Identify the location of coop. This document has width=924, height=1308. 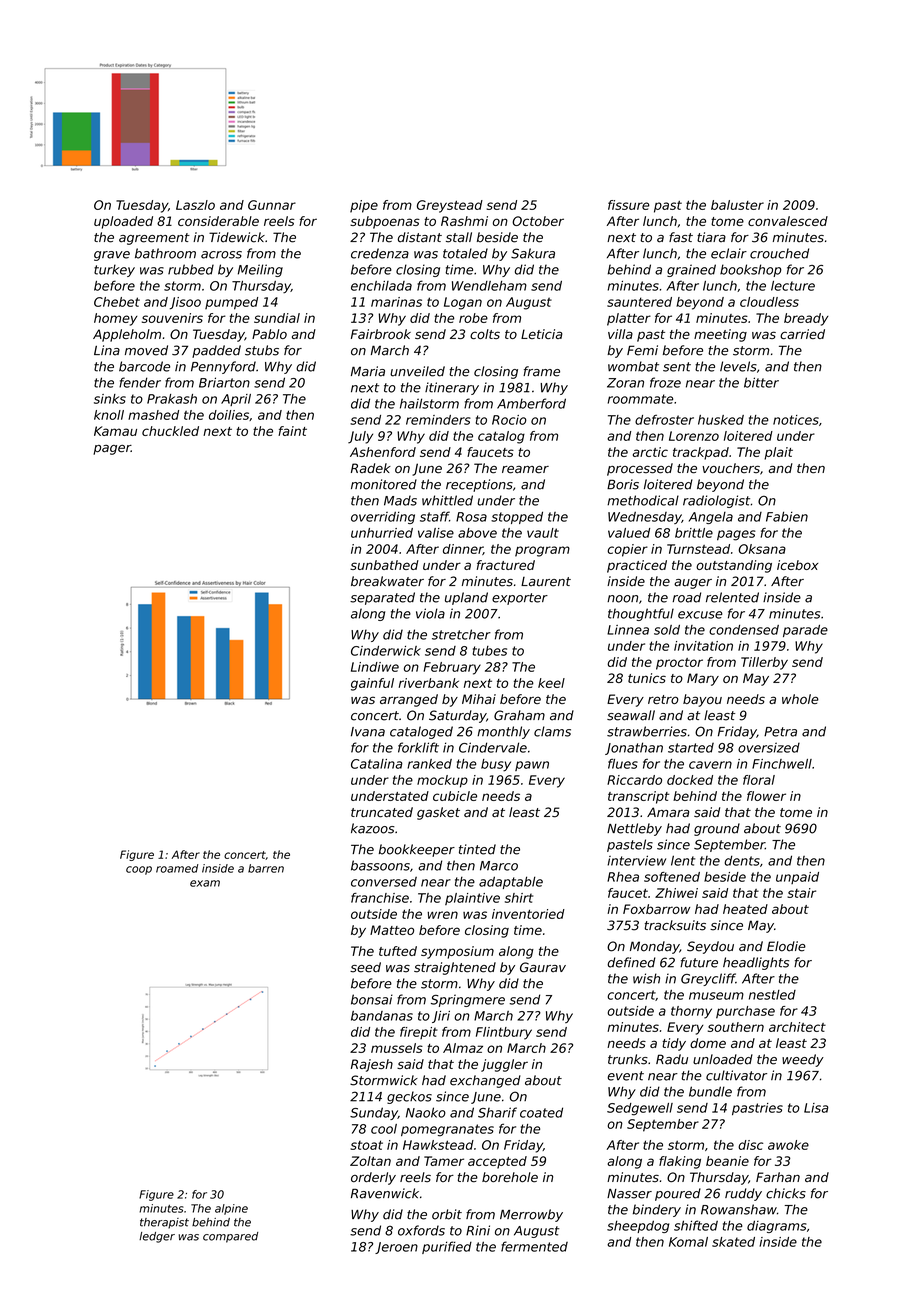
(139, 870).
